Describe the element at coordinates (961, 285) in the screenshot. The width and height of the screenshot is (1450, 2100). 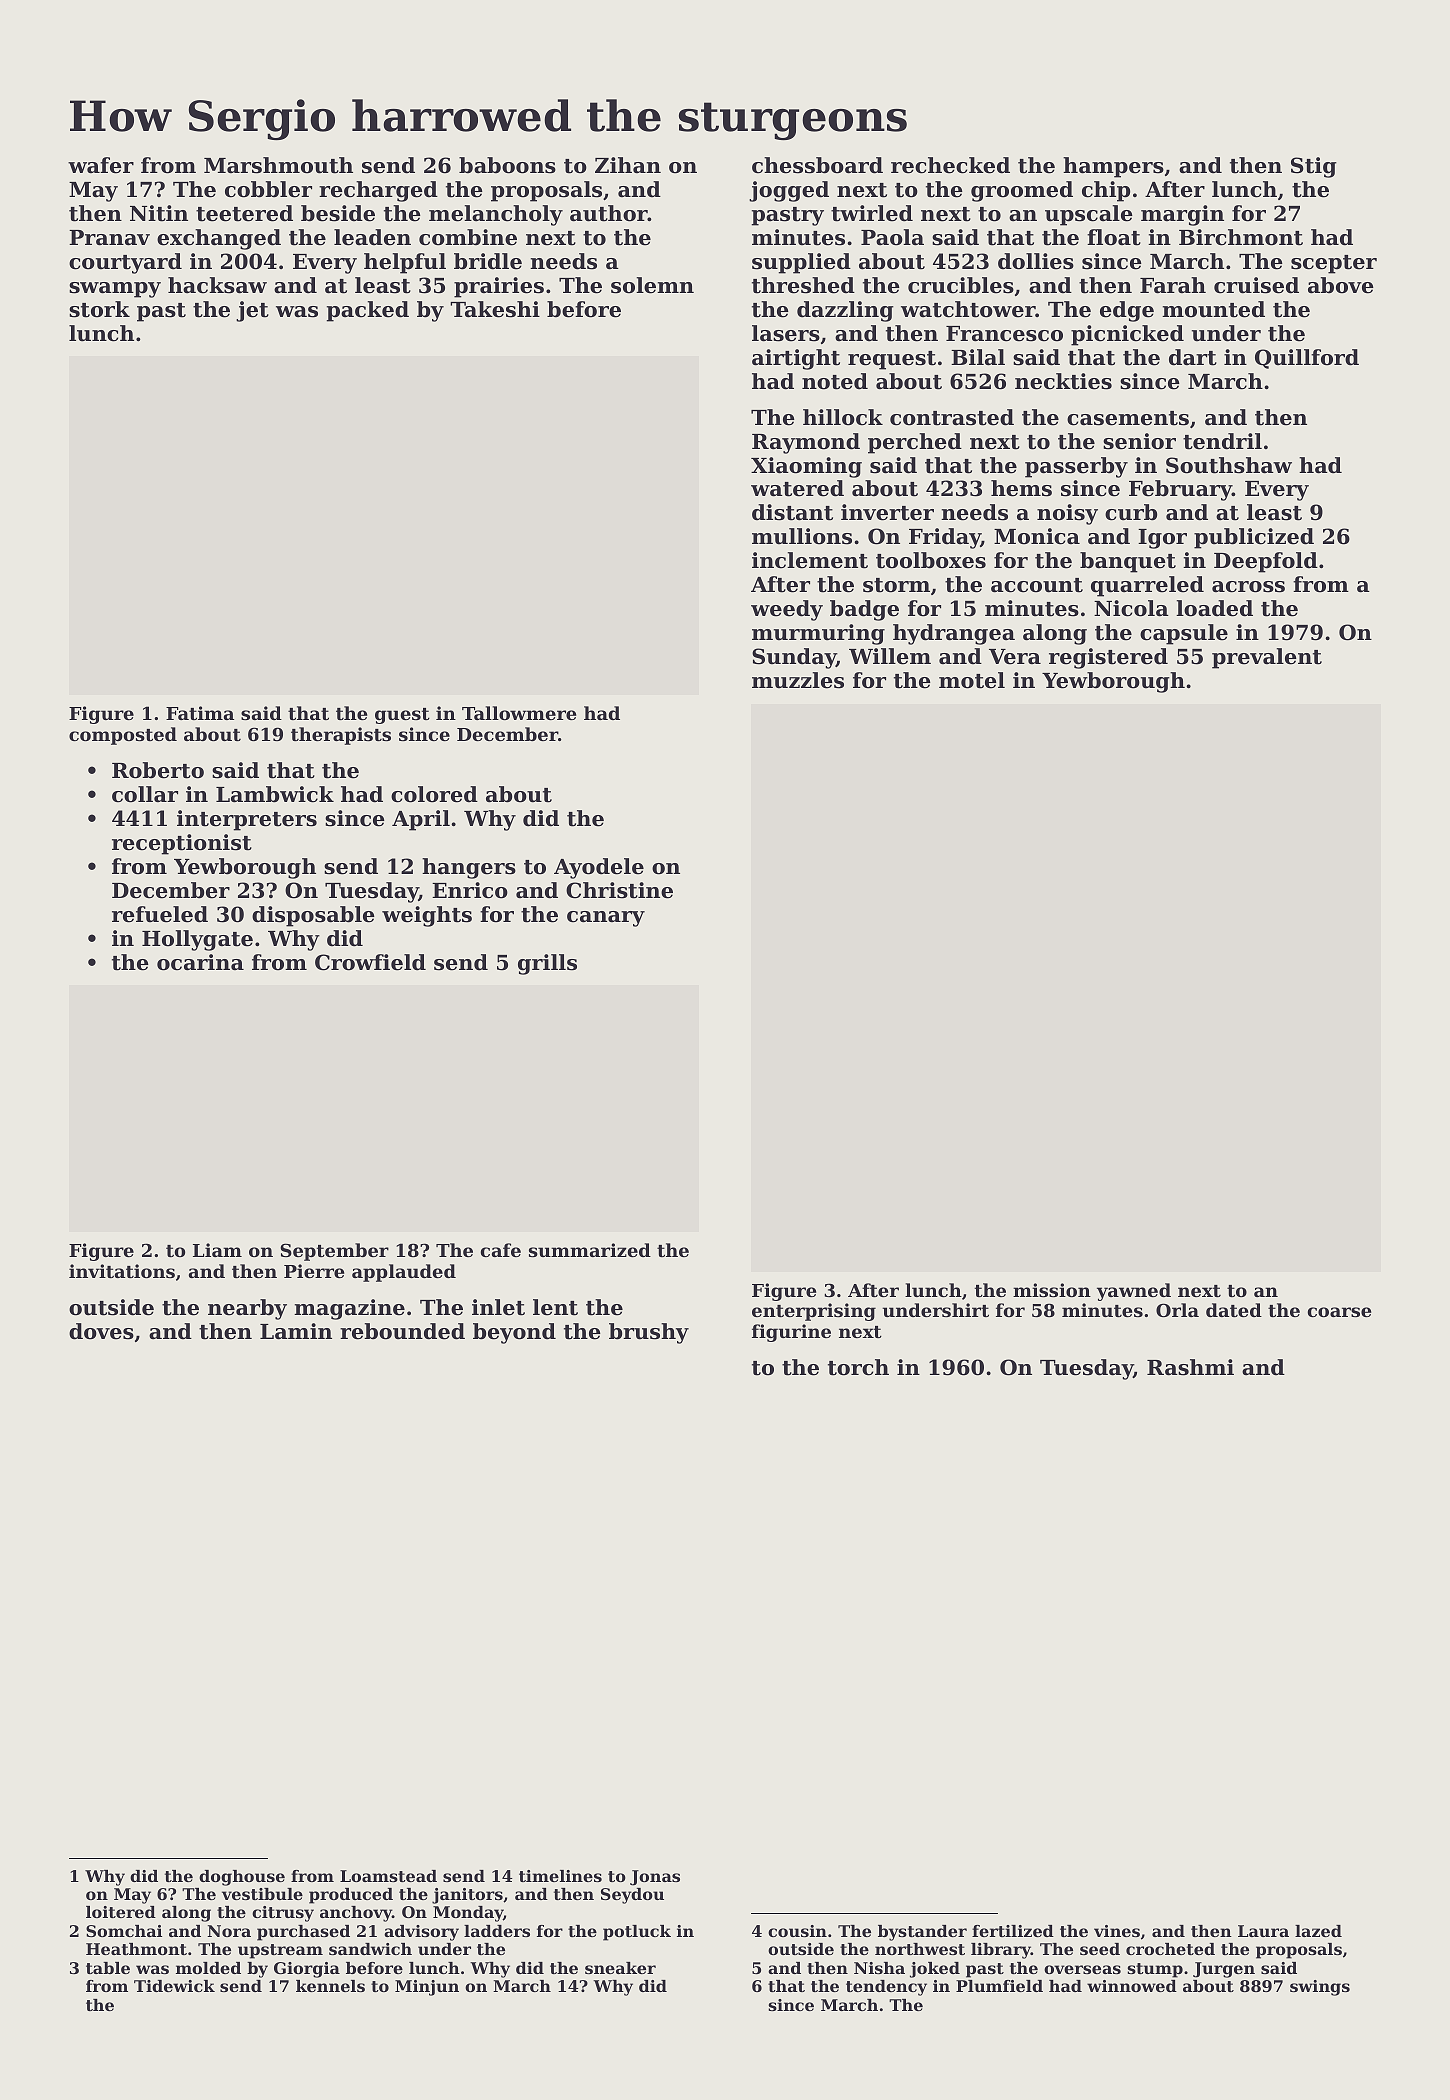
I see `crucibles` at that location.
